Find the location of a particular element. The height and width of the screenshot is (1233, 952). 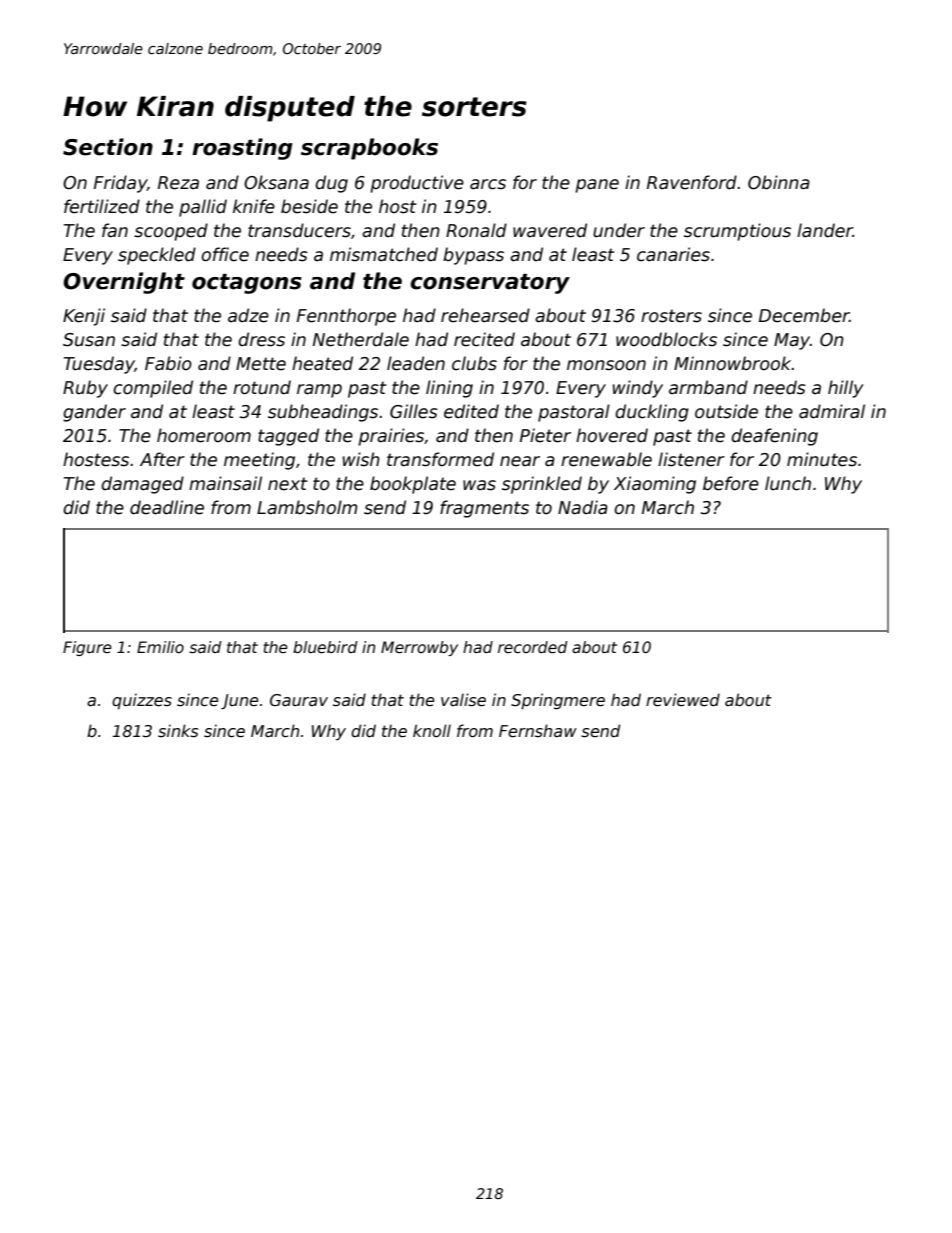

damaged is located at coordinates (142, 485).
